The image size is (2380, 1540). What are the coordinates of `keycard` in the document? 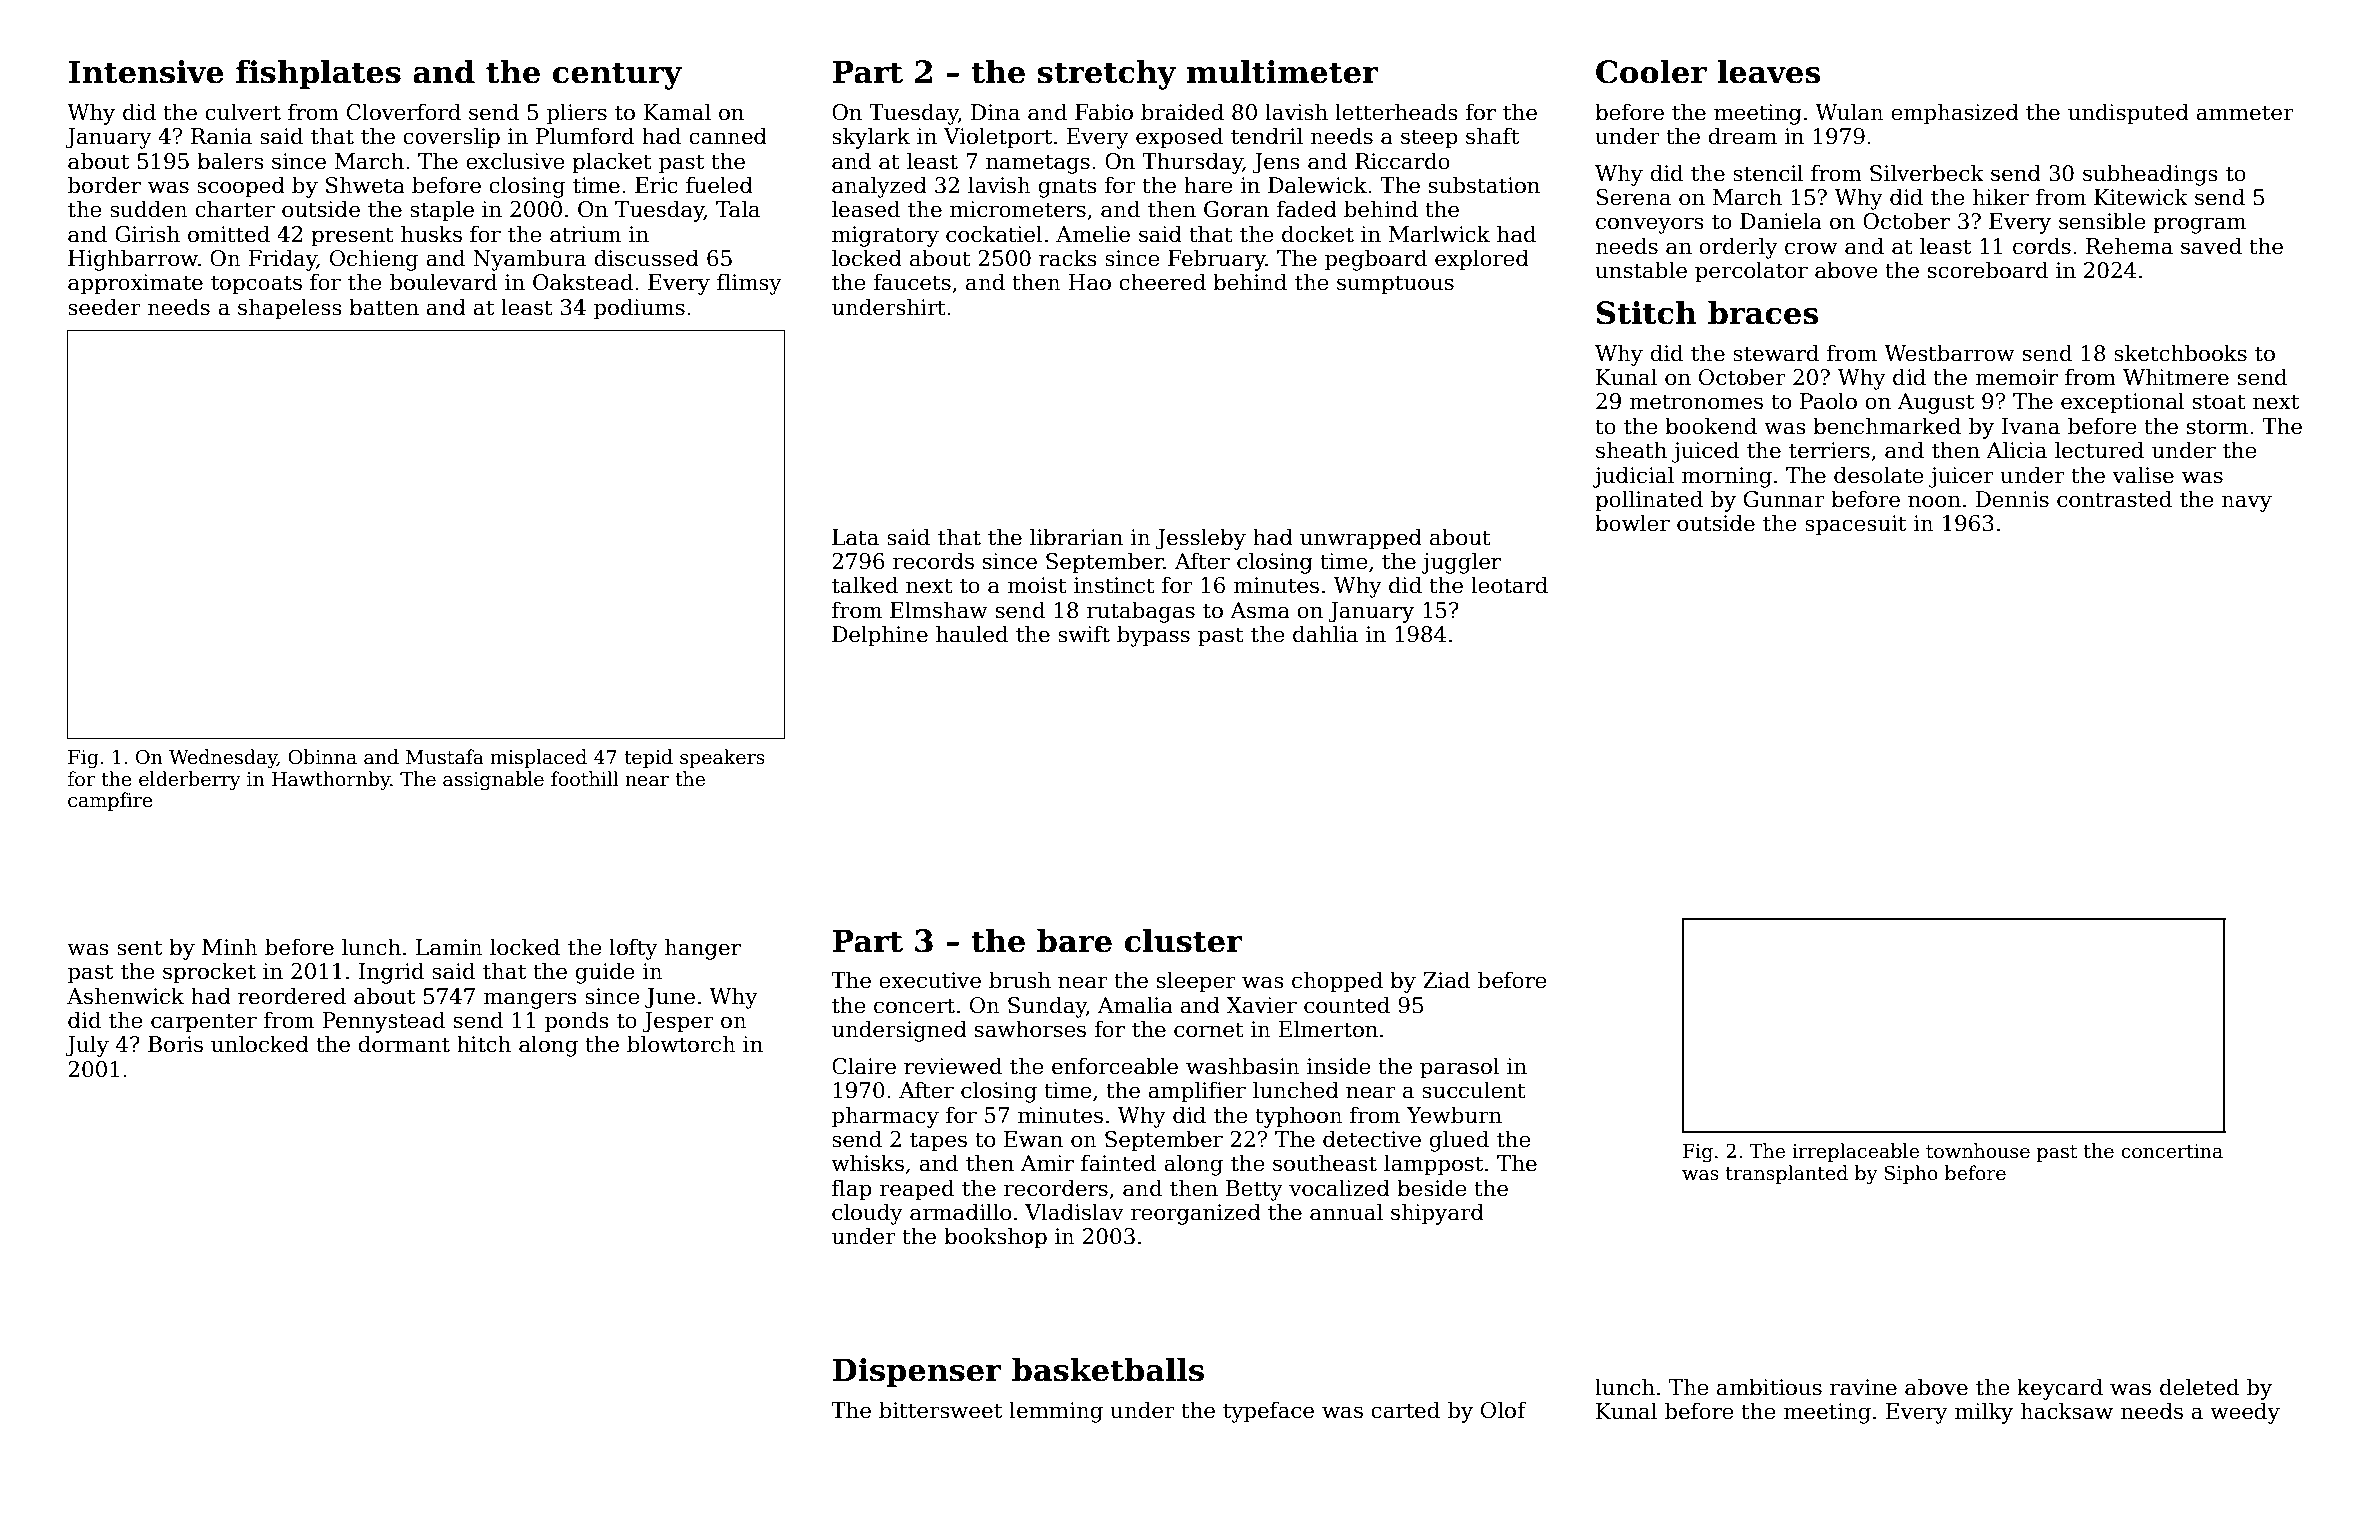 It's located at (2060, 1389).
